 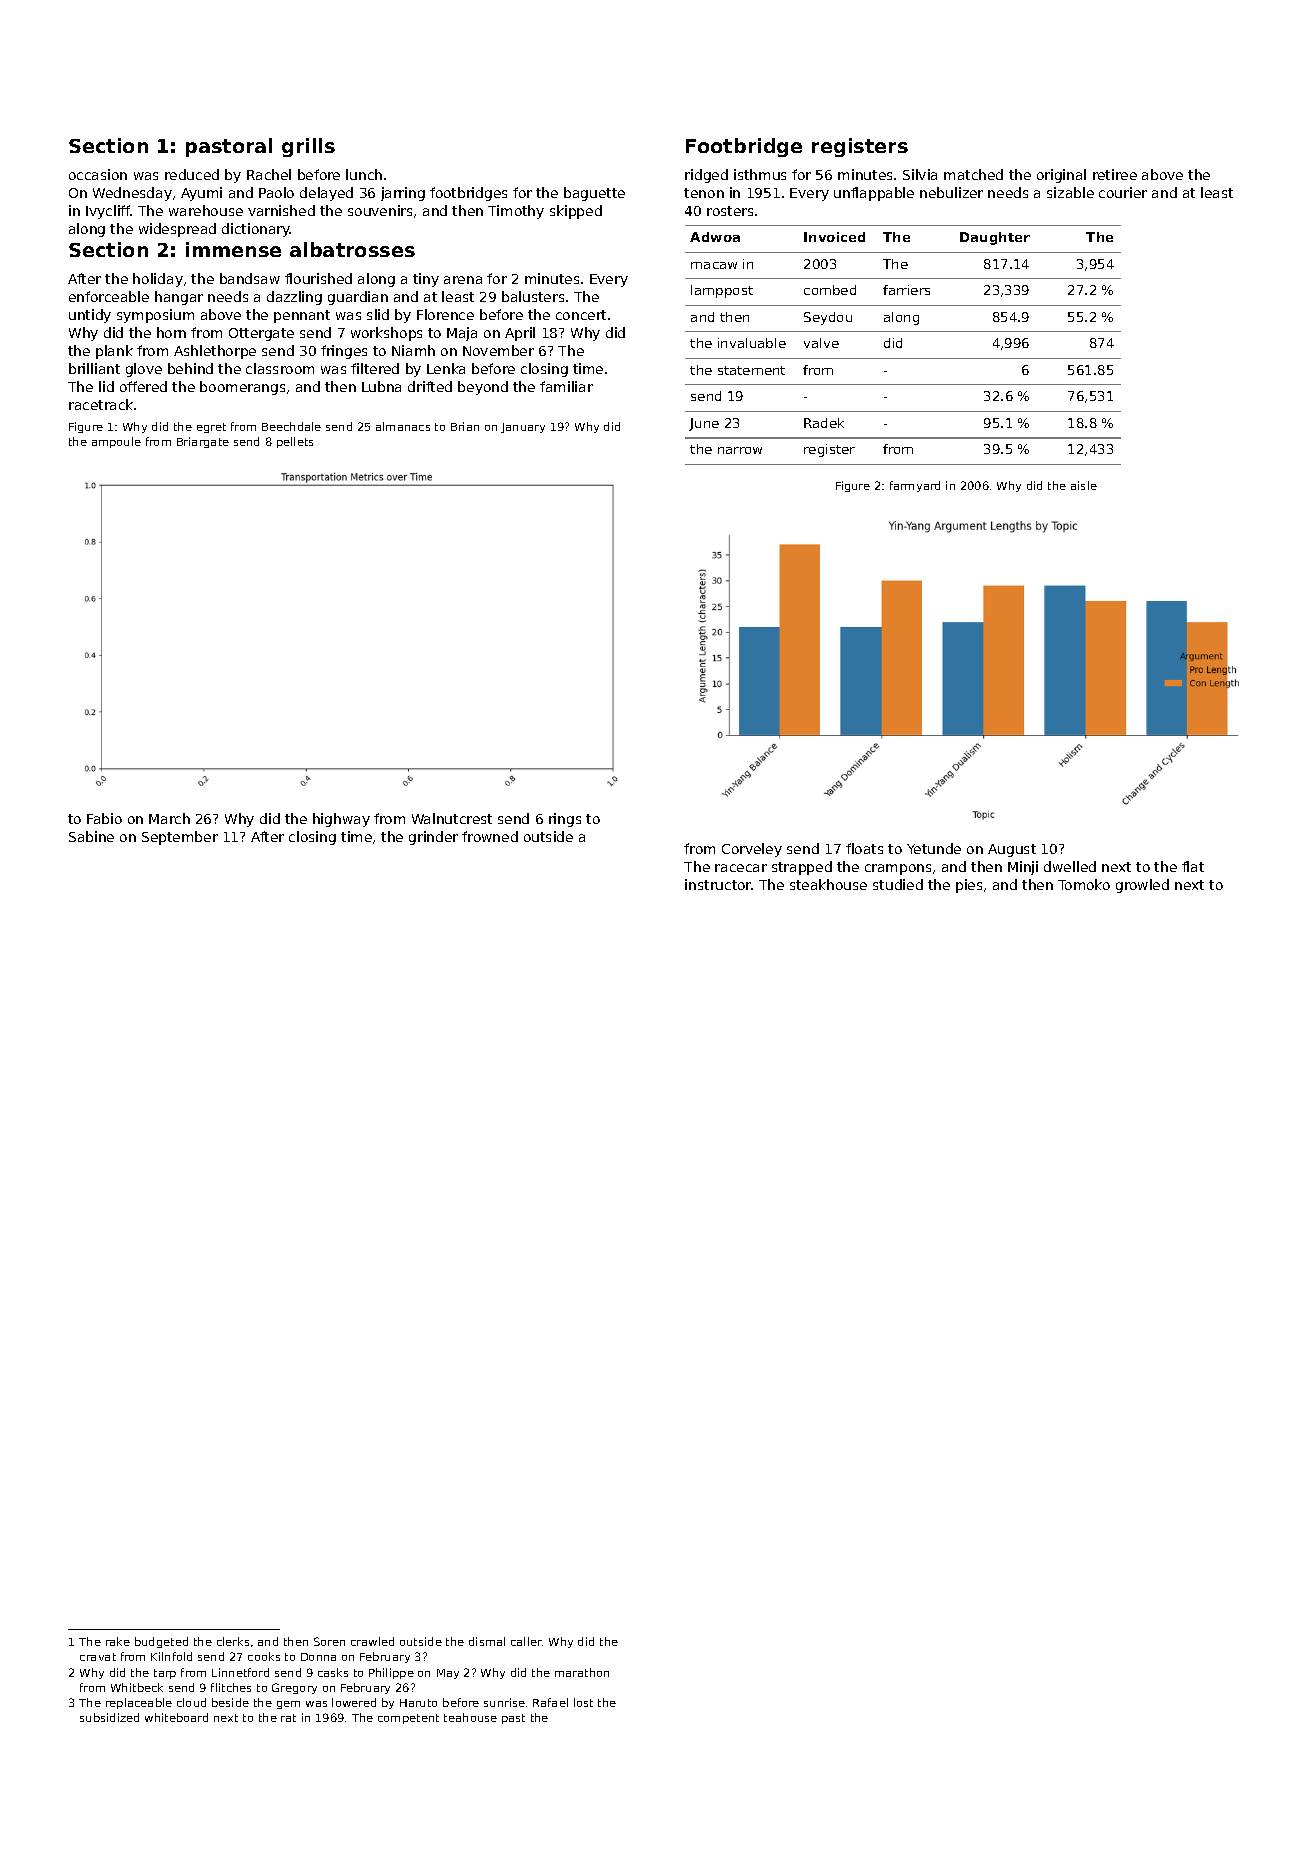 What do you see at coordinates (830, 290) in the screenshot?
I see `combed` at bounding box center [830, 290].
